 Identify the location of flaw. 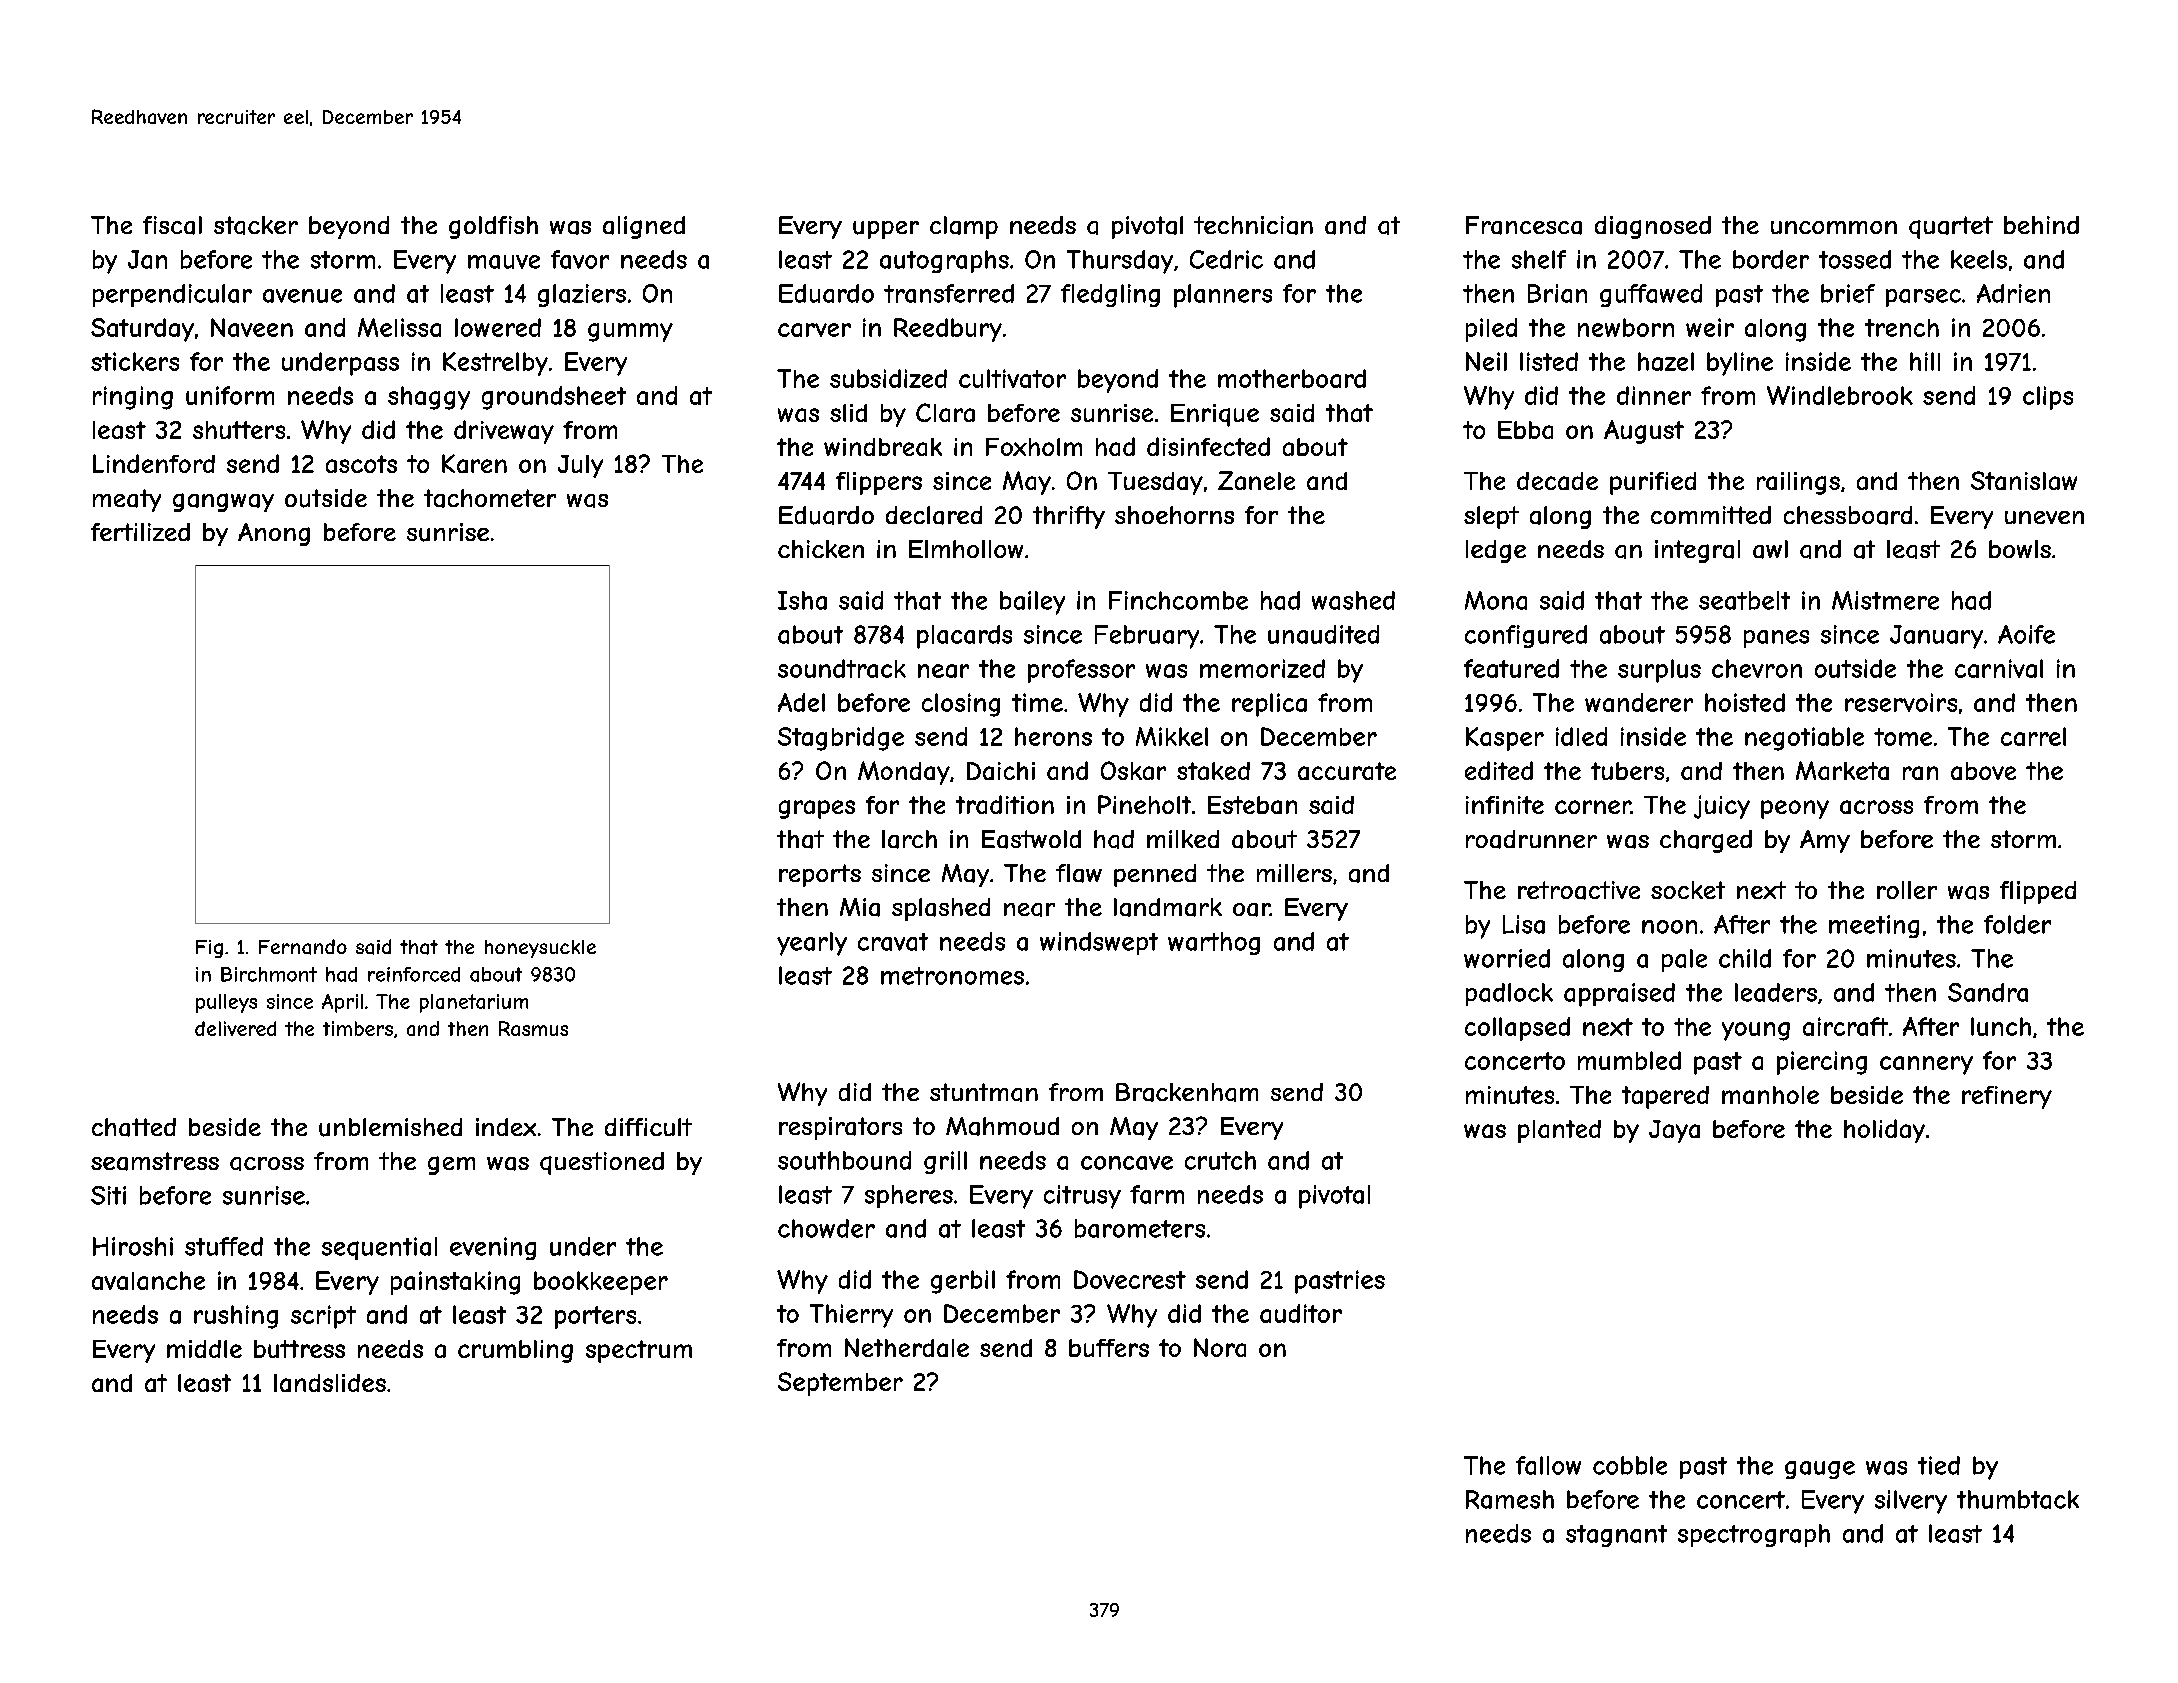
(1079, 873).
